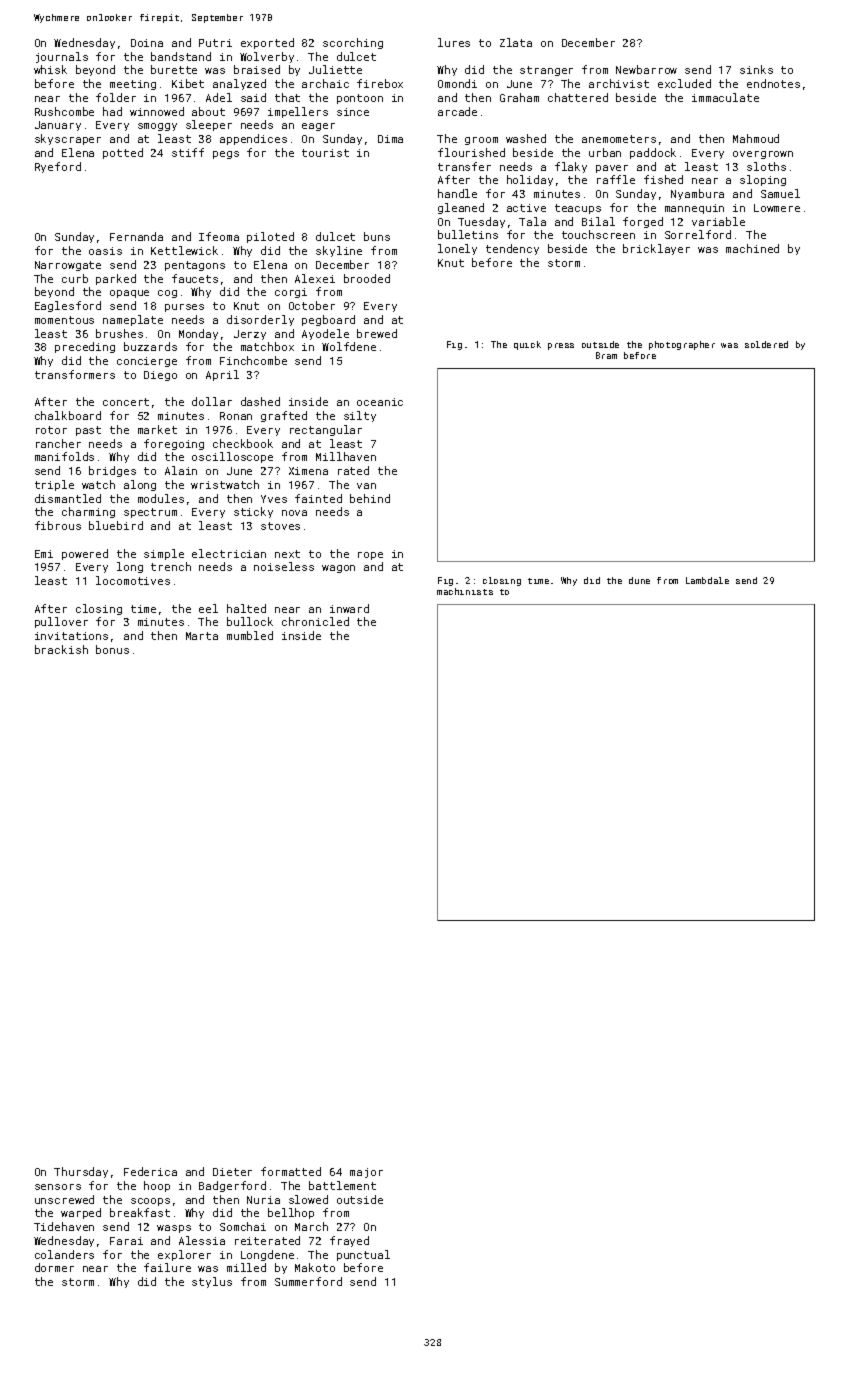 The image size is (849, 1400). What do you see at coordinates (766, 344) in the page?
I see `soldered` at bounding box center [766, 344].
